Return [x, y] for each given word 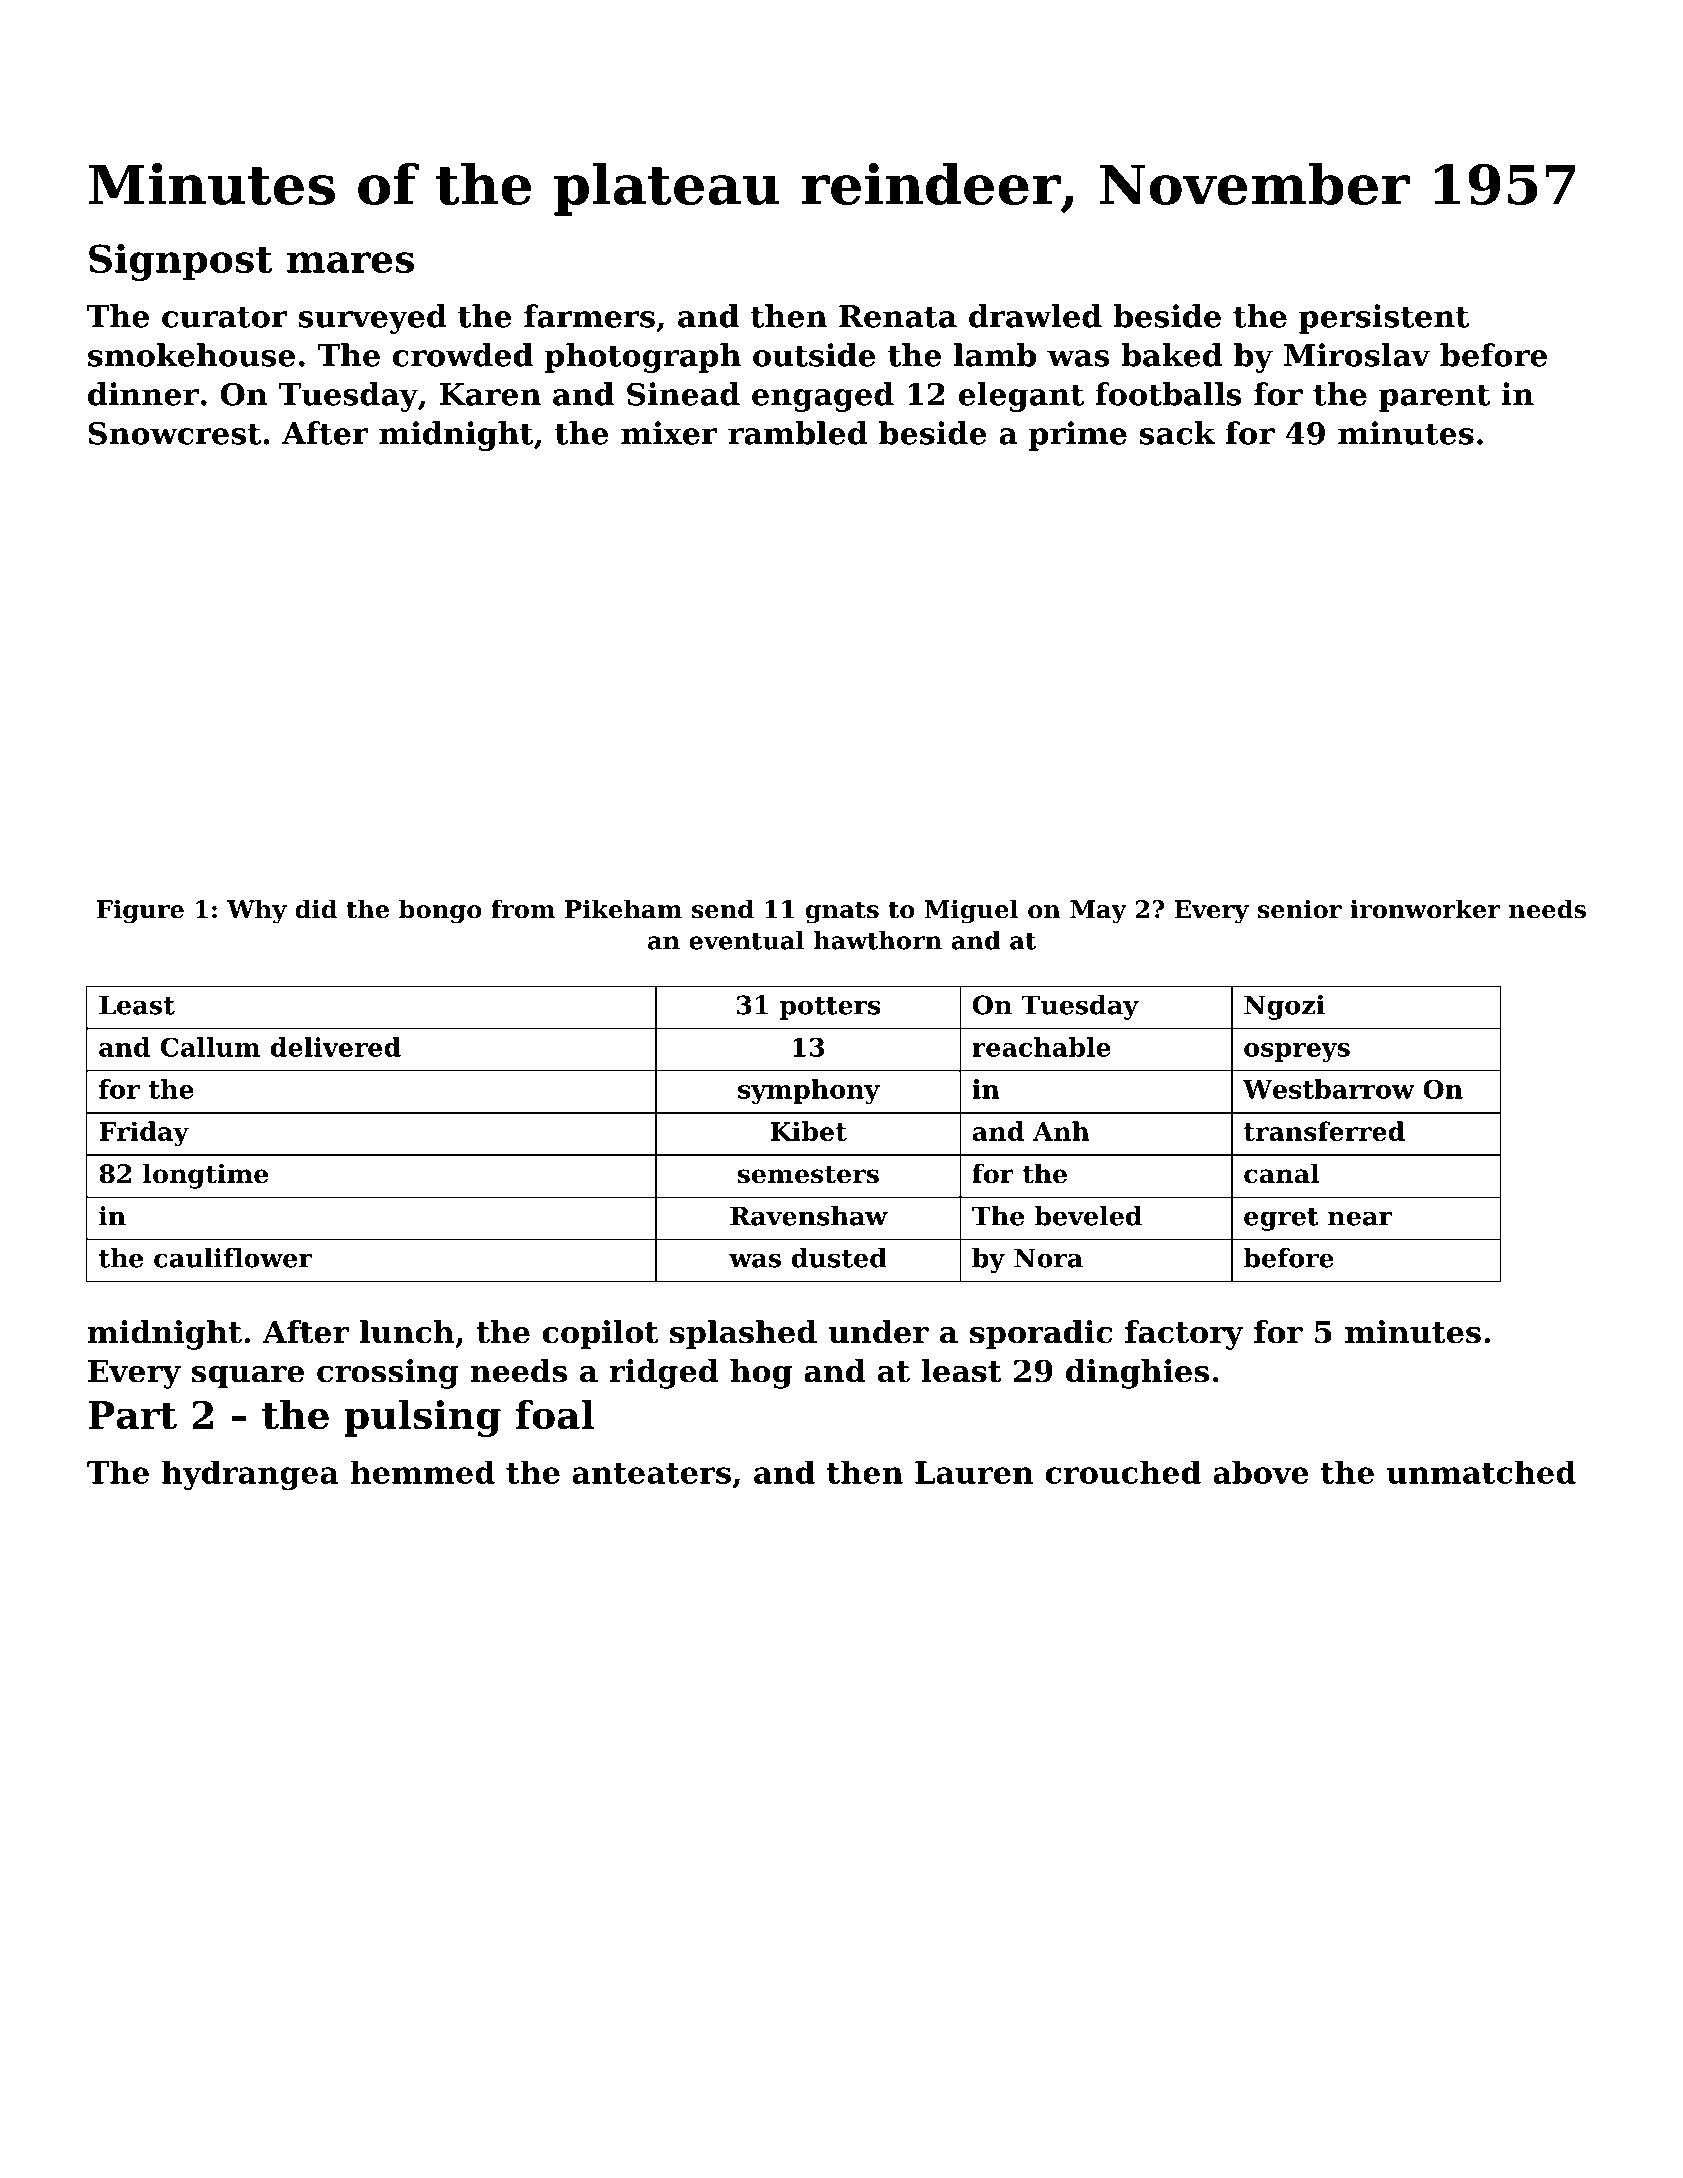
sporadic [1041, 1335]
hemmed [422, 1472]
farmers [589, 316]
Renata [898, 316]
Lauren [974, 1472]
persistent [1384, 319]
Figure [140, 911]
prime [1078, 436]
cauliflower [233, 1258]
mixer [669, 433]
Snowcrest [175, 433]
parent [1434, 398]
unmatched [1481, 1472]
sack [1177, 433]
